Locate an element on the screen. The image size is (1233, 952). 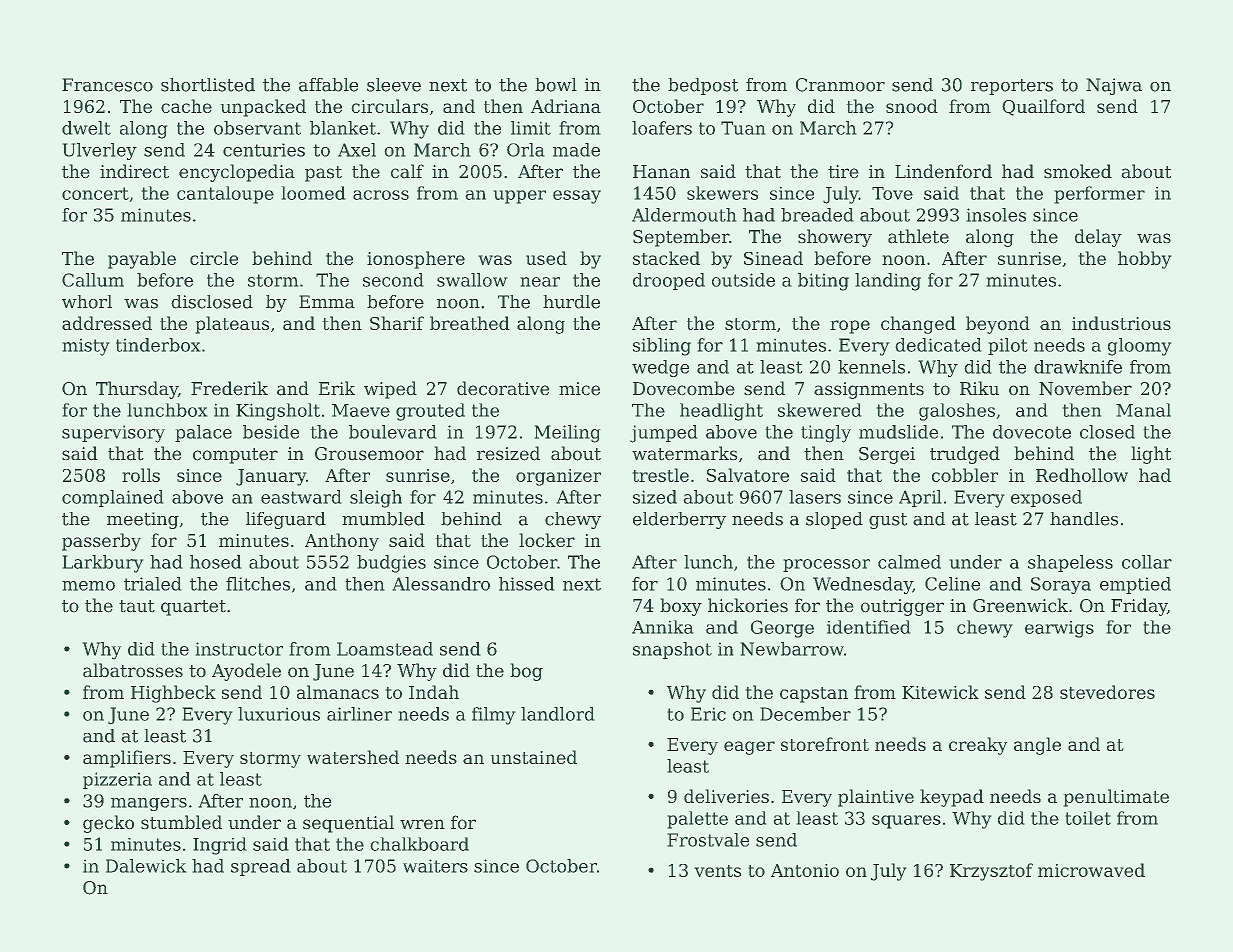
creaky is located at coordinates (978, 746).
